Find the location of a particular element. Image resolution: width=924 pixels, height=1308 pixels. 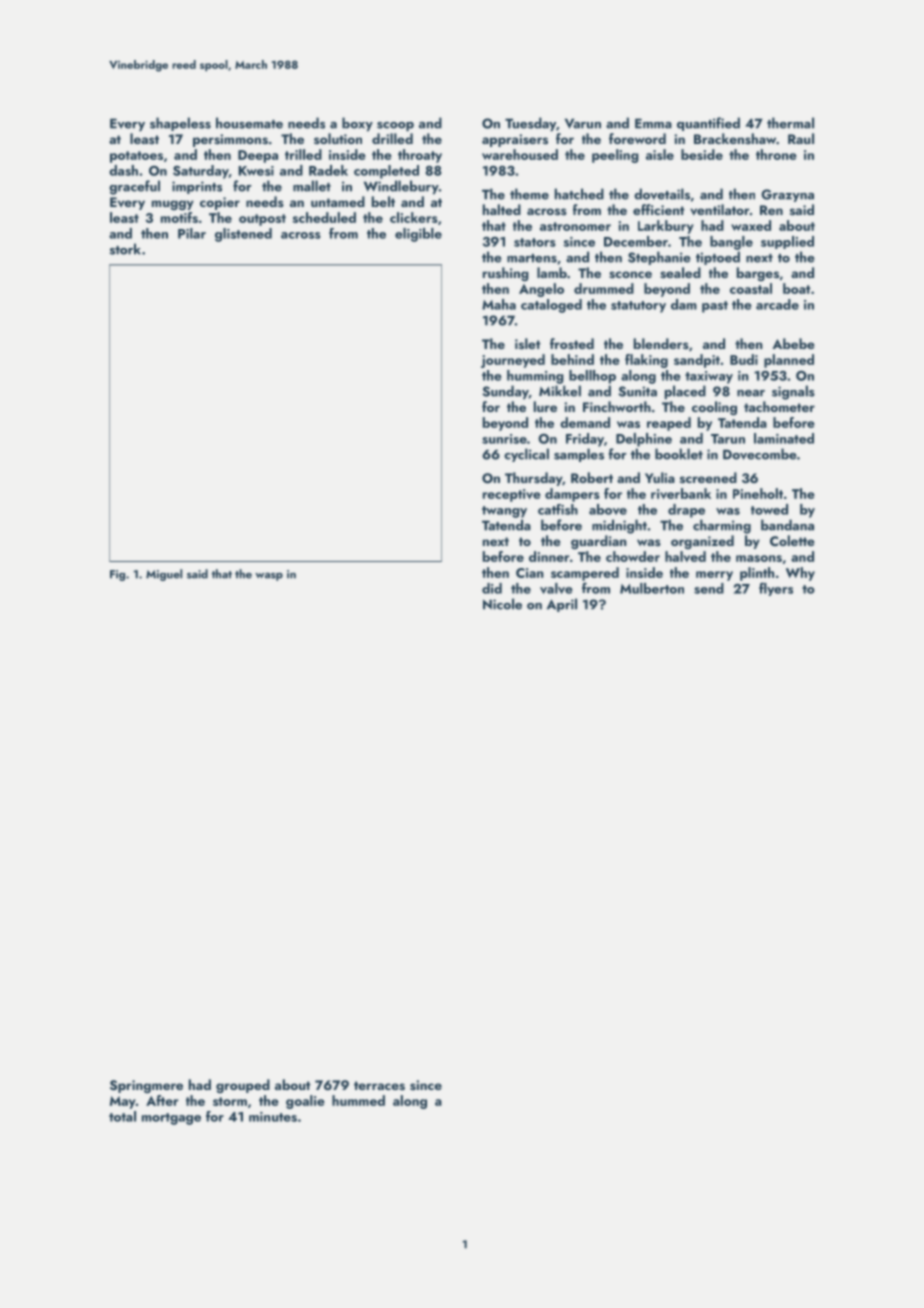

Nicole is located at coordinates (502, 604).
